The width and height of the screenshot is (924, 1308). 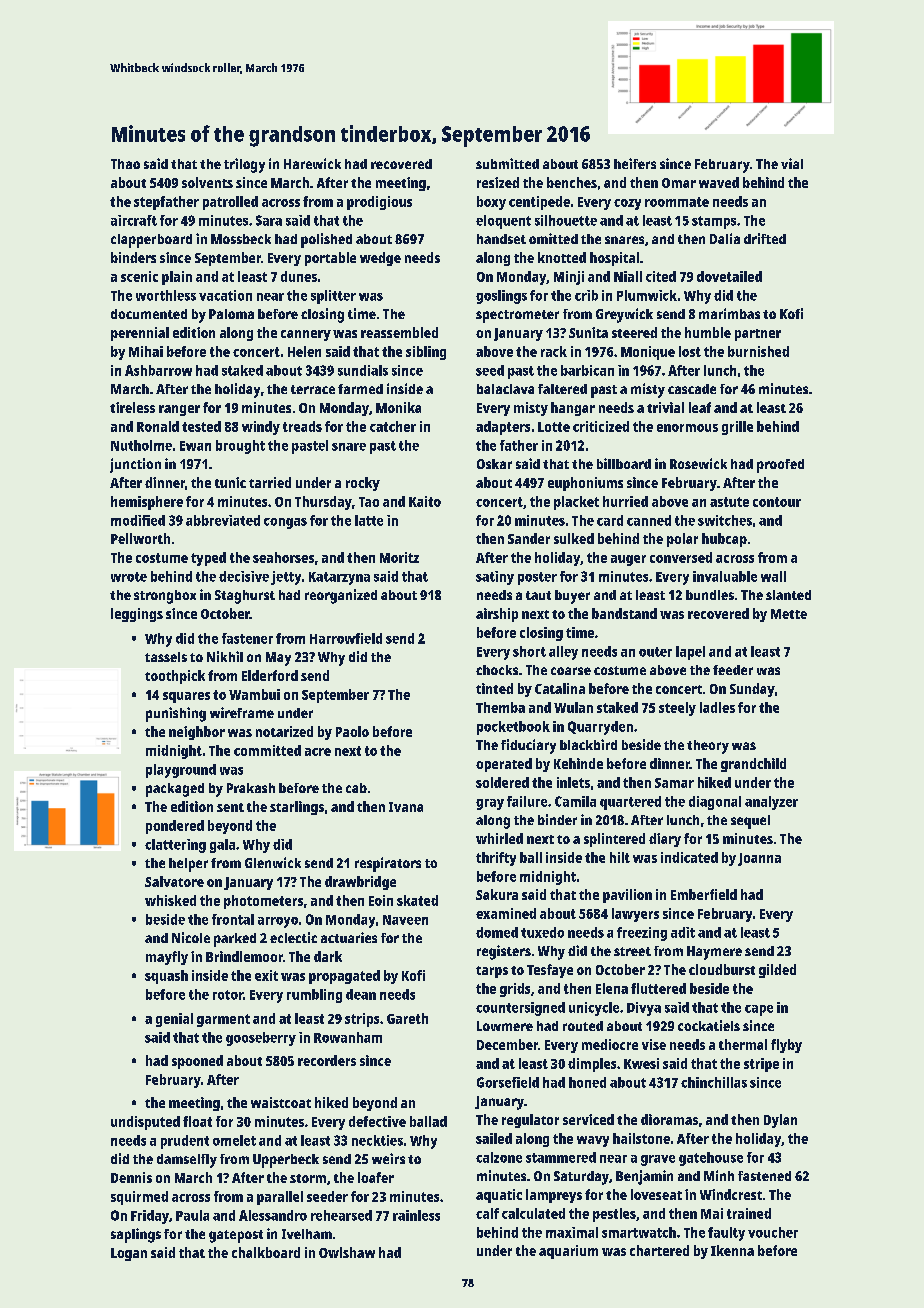 I want to click on starlings, so click(x=297, y=808).
